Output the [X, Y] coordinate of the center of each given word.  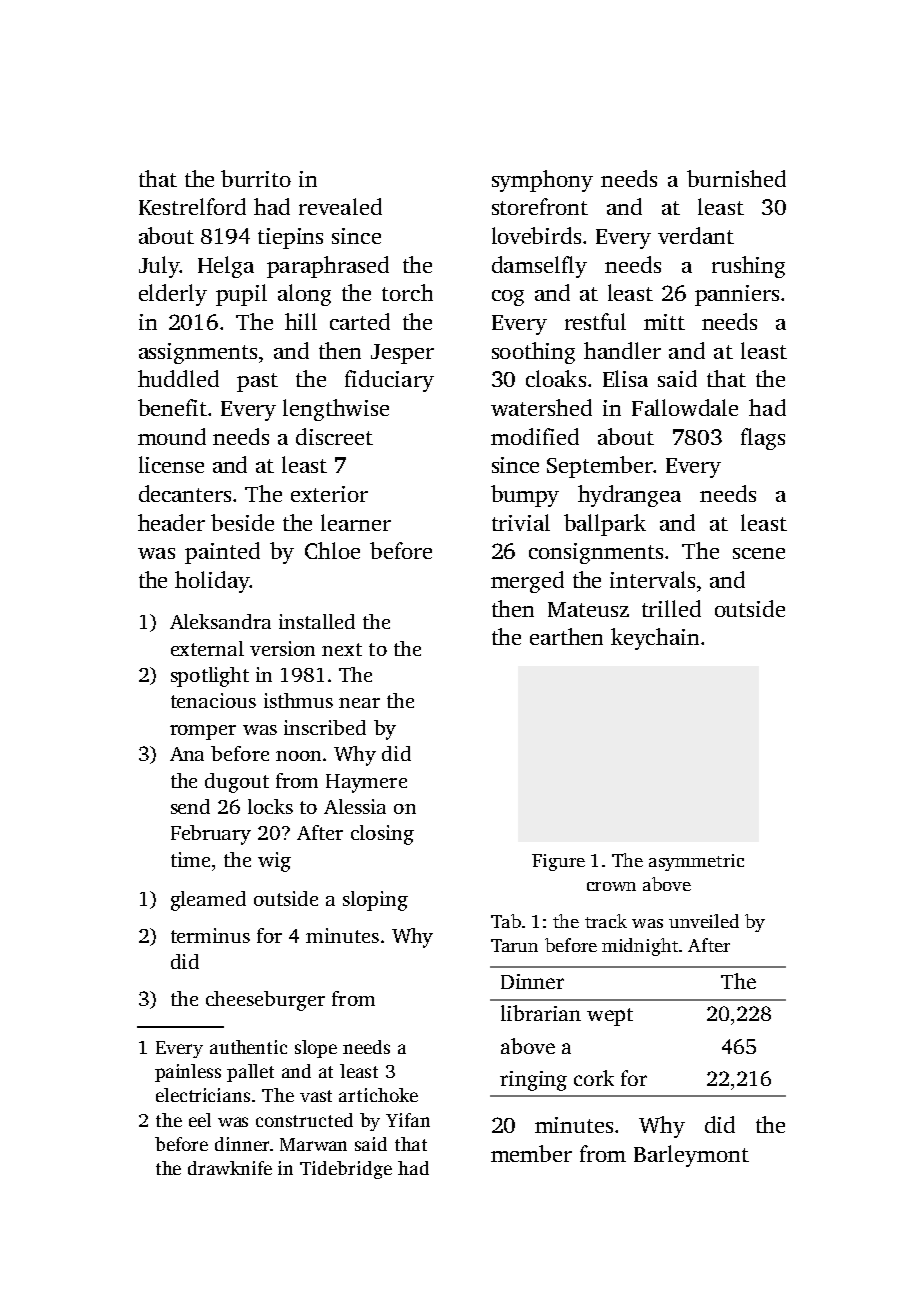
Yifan [408, 1120]
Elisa [625, 378]
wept [610, 1017]
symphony [542, 181]
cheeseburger [265, 1001]
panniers [737, 295]
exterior [329, 494]
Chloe [332, 550]
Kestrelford [192, 206]
